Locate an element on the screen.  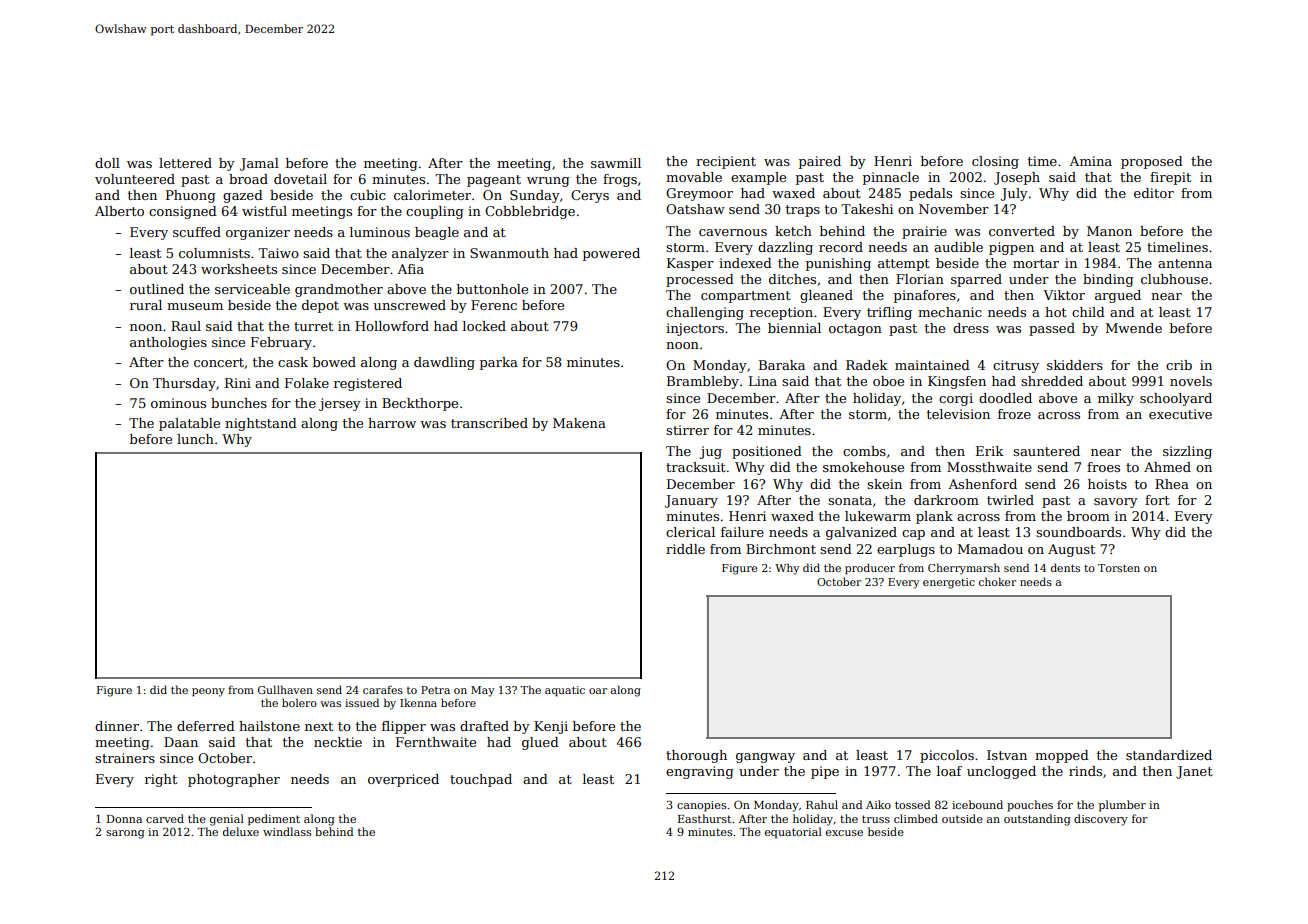
Raul is located at coordinates (186, 326).
